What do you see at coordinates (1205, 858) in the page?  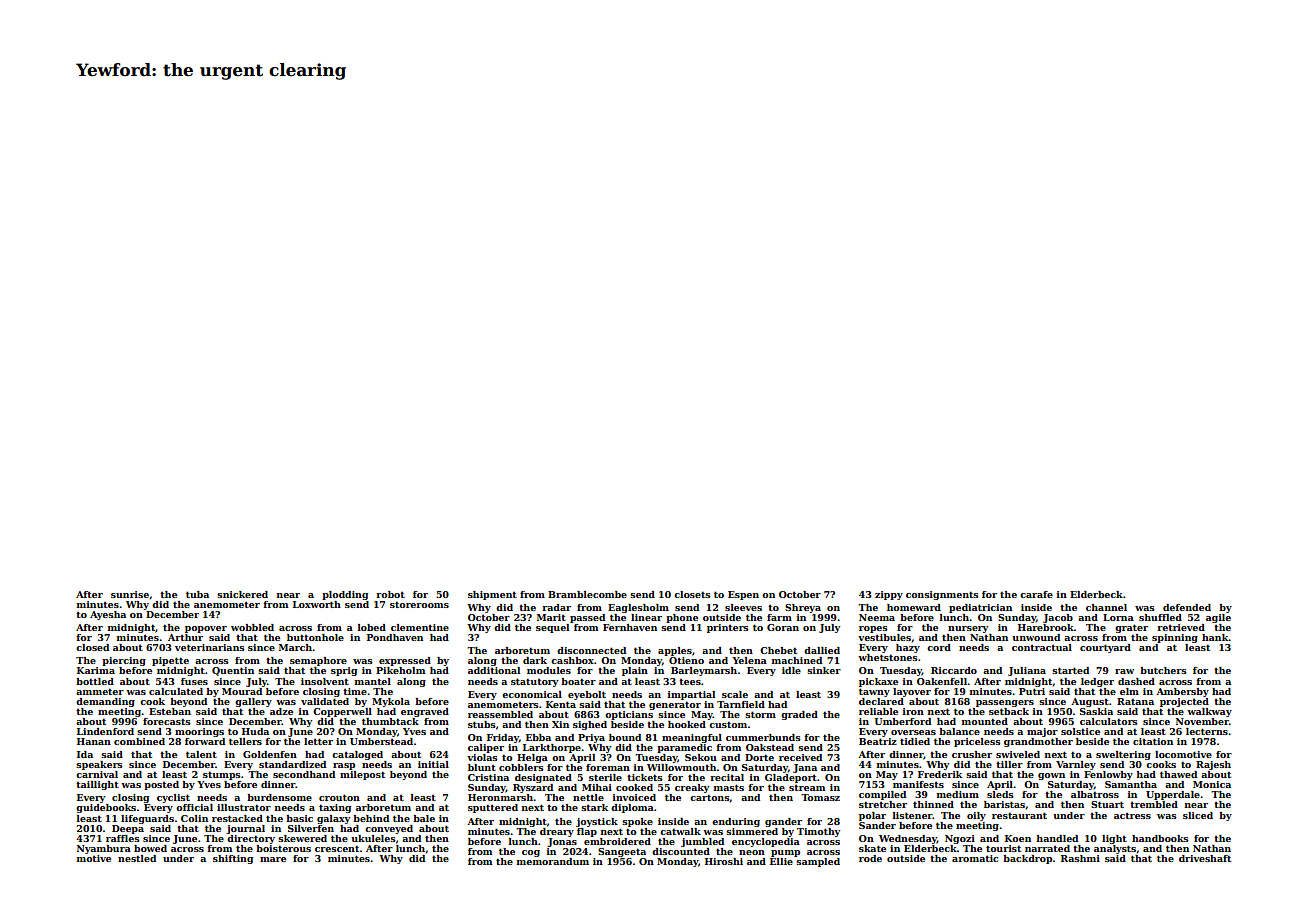 I see `driveshaft` at bounding box center [1205, 858].
